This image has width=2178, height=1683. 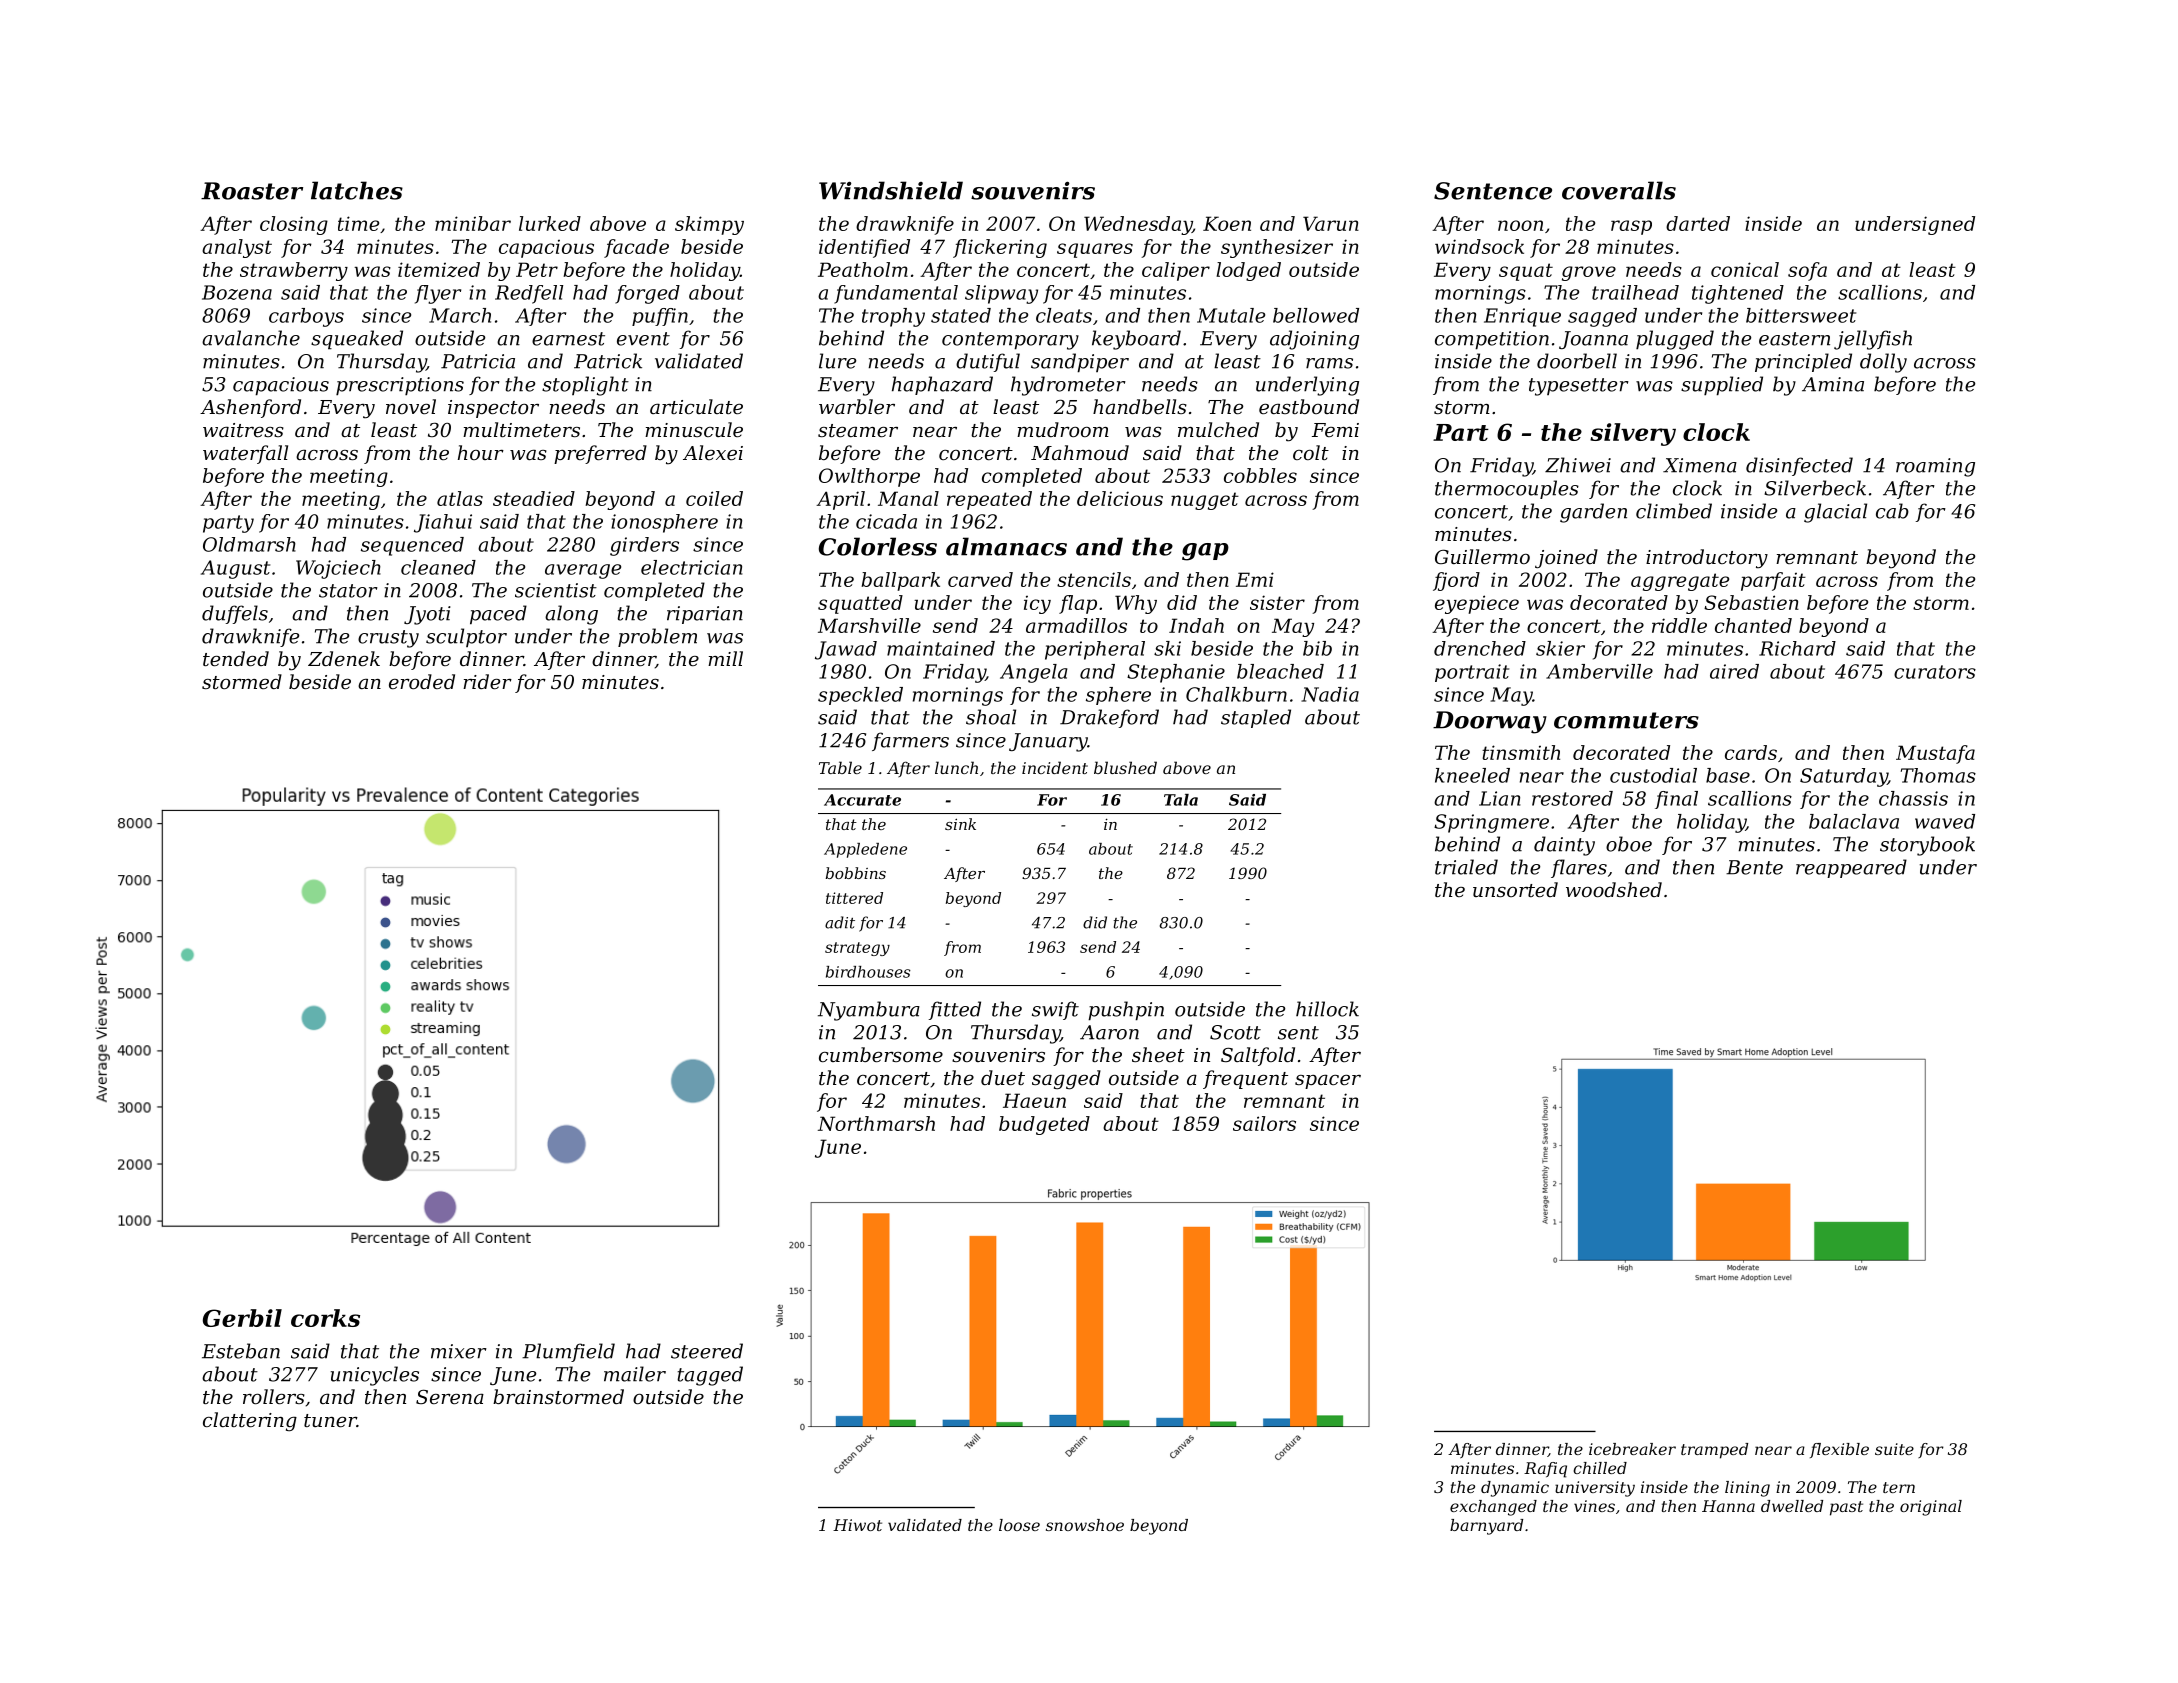 I want to click on clattering, so click(x=250, y=1422).
